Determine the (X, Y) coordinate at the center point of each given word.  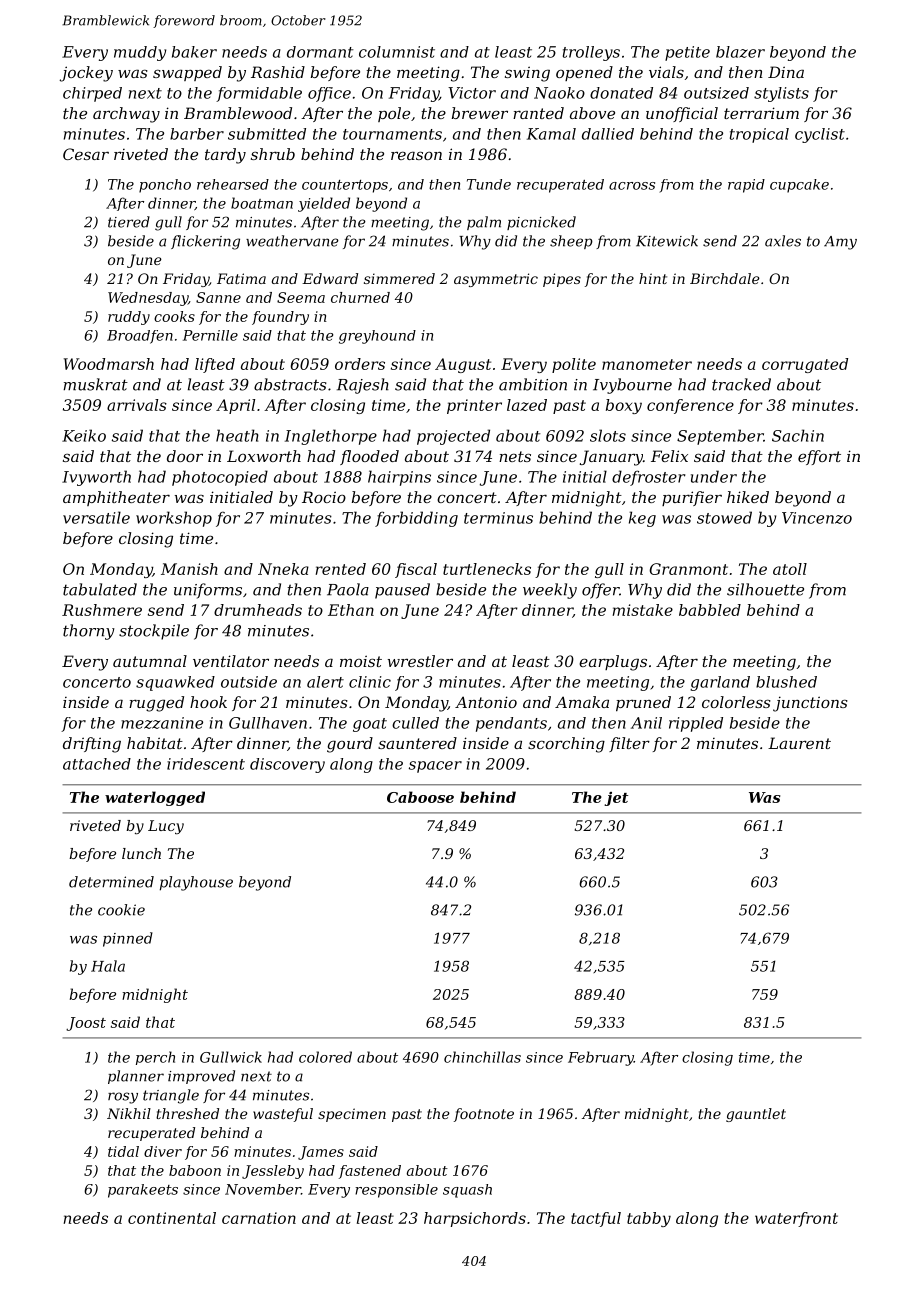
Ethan (351, 610)
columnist (397, 52)
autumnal (150, 661)
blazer (740, 52)
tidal (123, 1151)
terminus (498, 518)
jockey (86, 74)
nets (515, 456)
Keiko (84, 435)
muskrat (95, 384)
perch (155, 1058)
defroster (648, 478)
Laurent (799, 743)
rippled (696, 724)
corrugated (805, 365)
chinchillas (482, 1057)
